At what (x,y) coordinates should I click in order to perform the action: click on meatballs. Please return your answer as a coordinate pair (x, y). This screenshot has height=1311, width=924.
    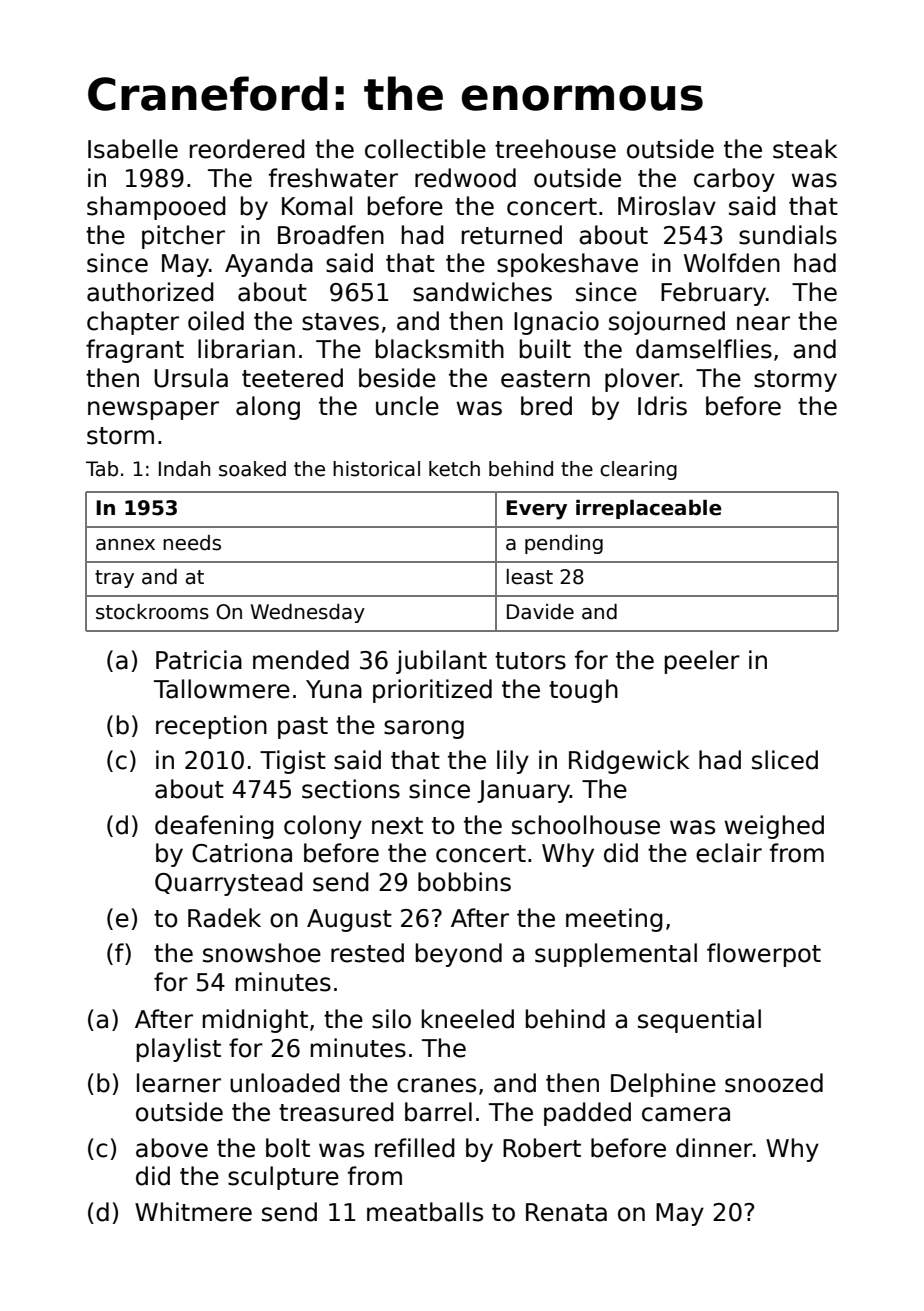
    Looking at the image, I should click on (425, 1212).
